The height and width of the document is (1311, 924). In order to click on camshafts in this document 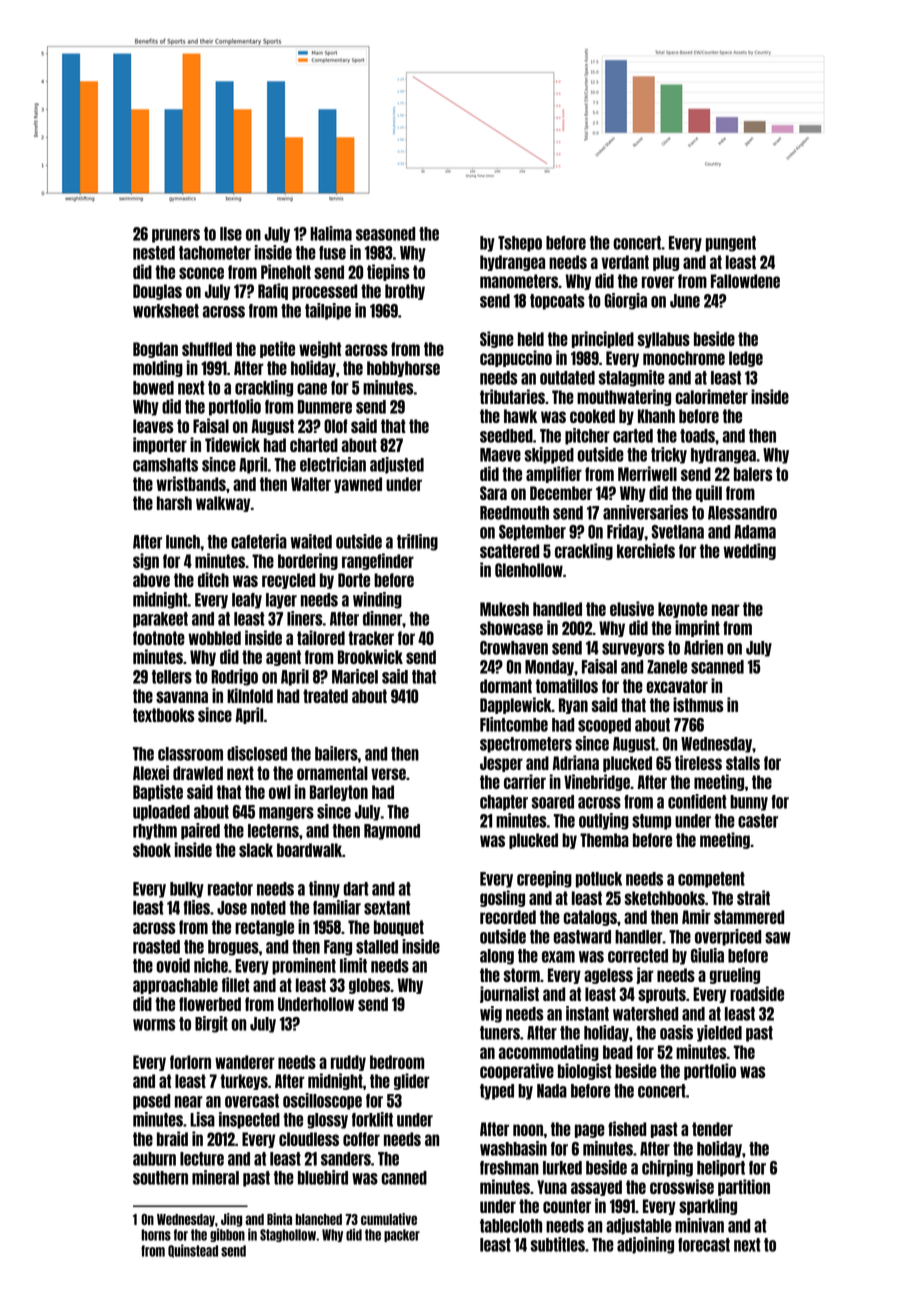, I will do `click(165, 465)`.
